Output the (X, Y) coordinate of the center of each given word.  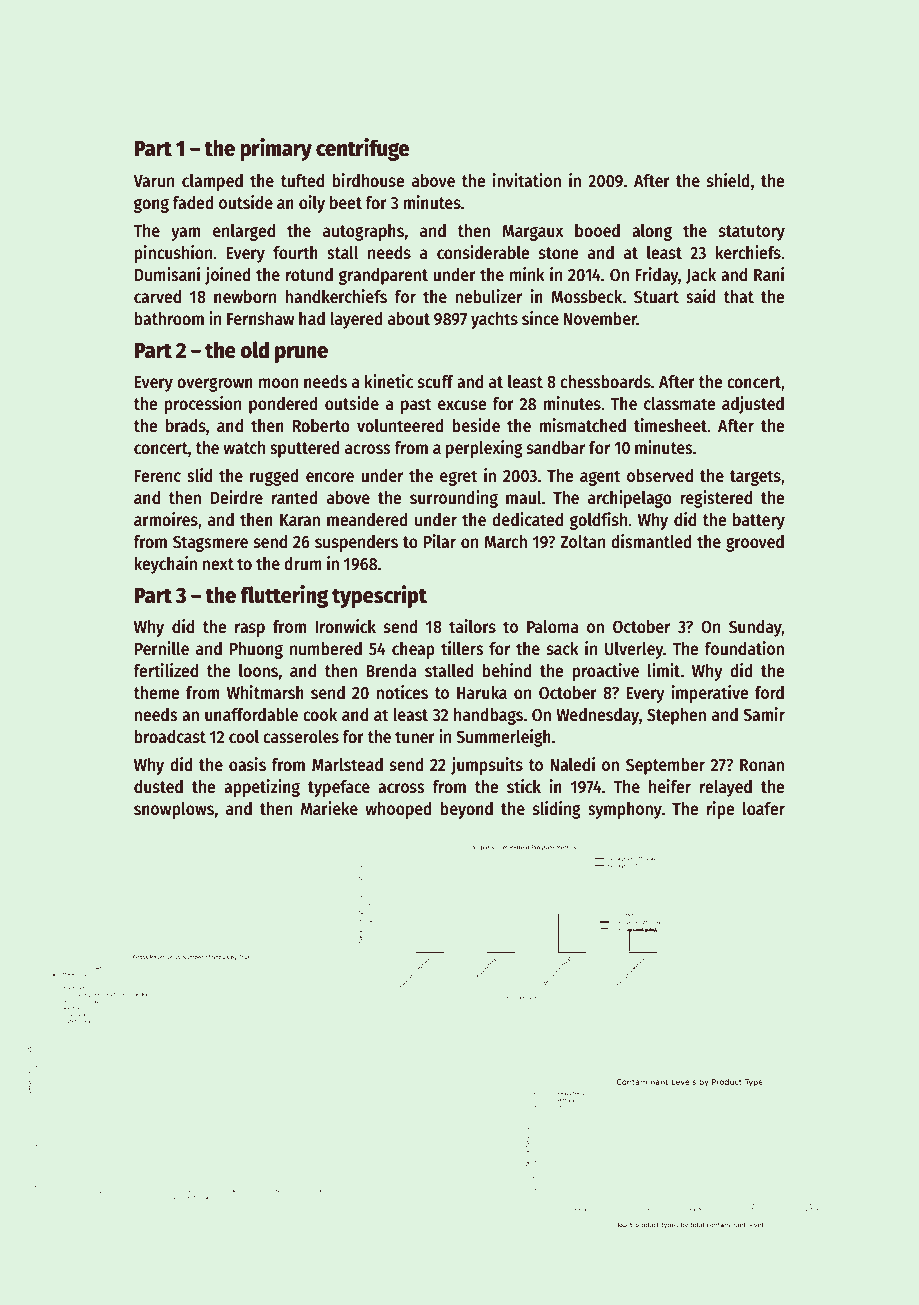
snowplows (174, 810)
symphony (625, 810)
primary (276, 149)
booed (597, 231)
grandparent (383, 276)
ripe (720, 810)
